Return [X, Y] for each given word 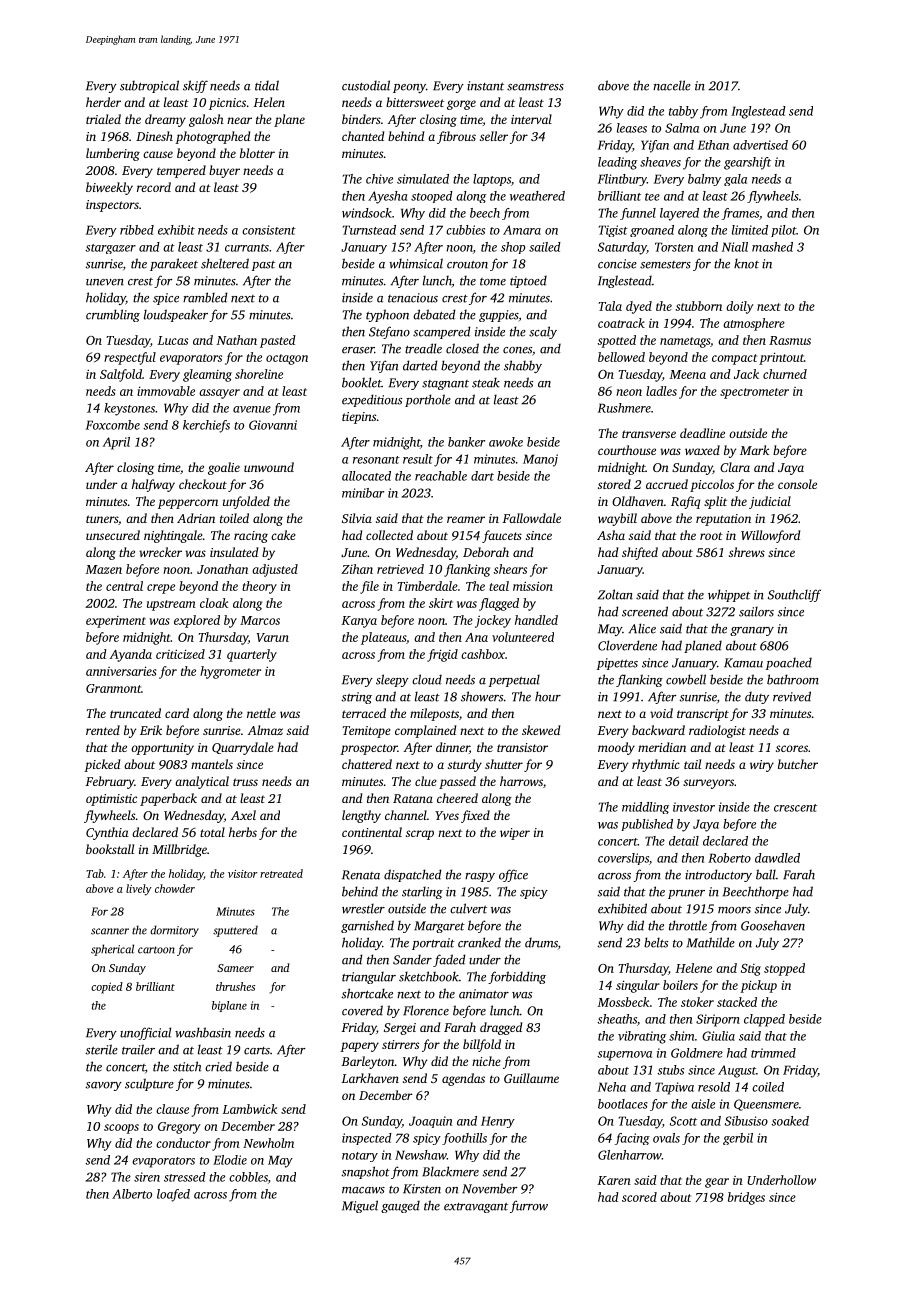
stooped [432, 197]
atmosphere [754, 324]
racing [251, 537]
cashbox [483, 654]
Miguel [360, 1206]
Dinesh [154, 136]
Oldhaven [638, 501]
